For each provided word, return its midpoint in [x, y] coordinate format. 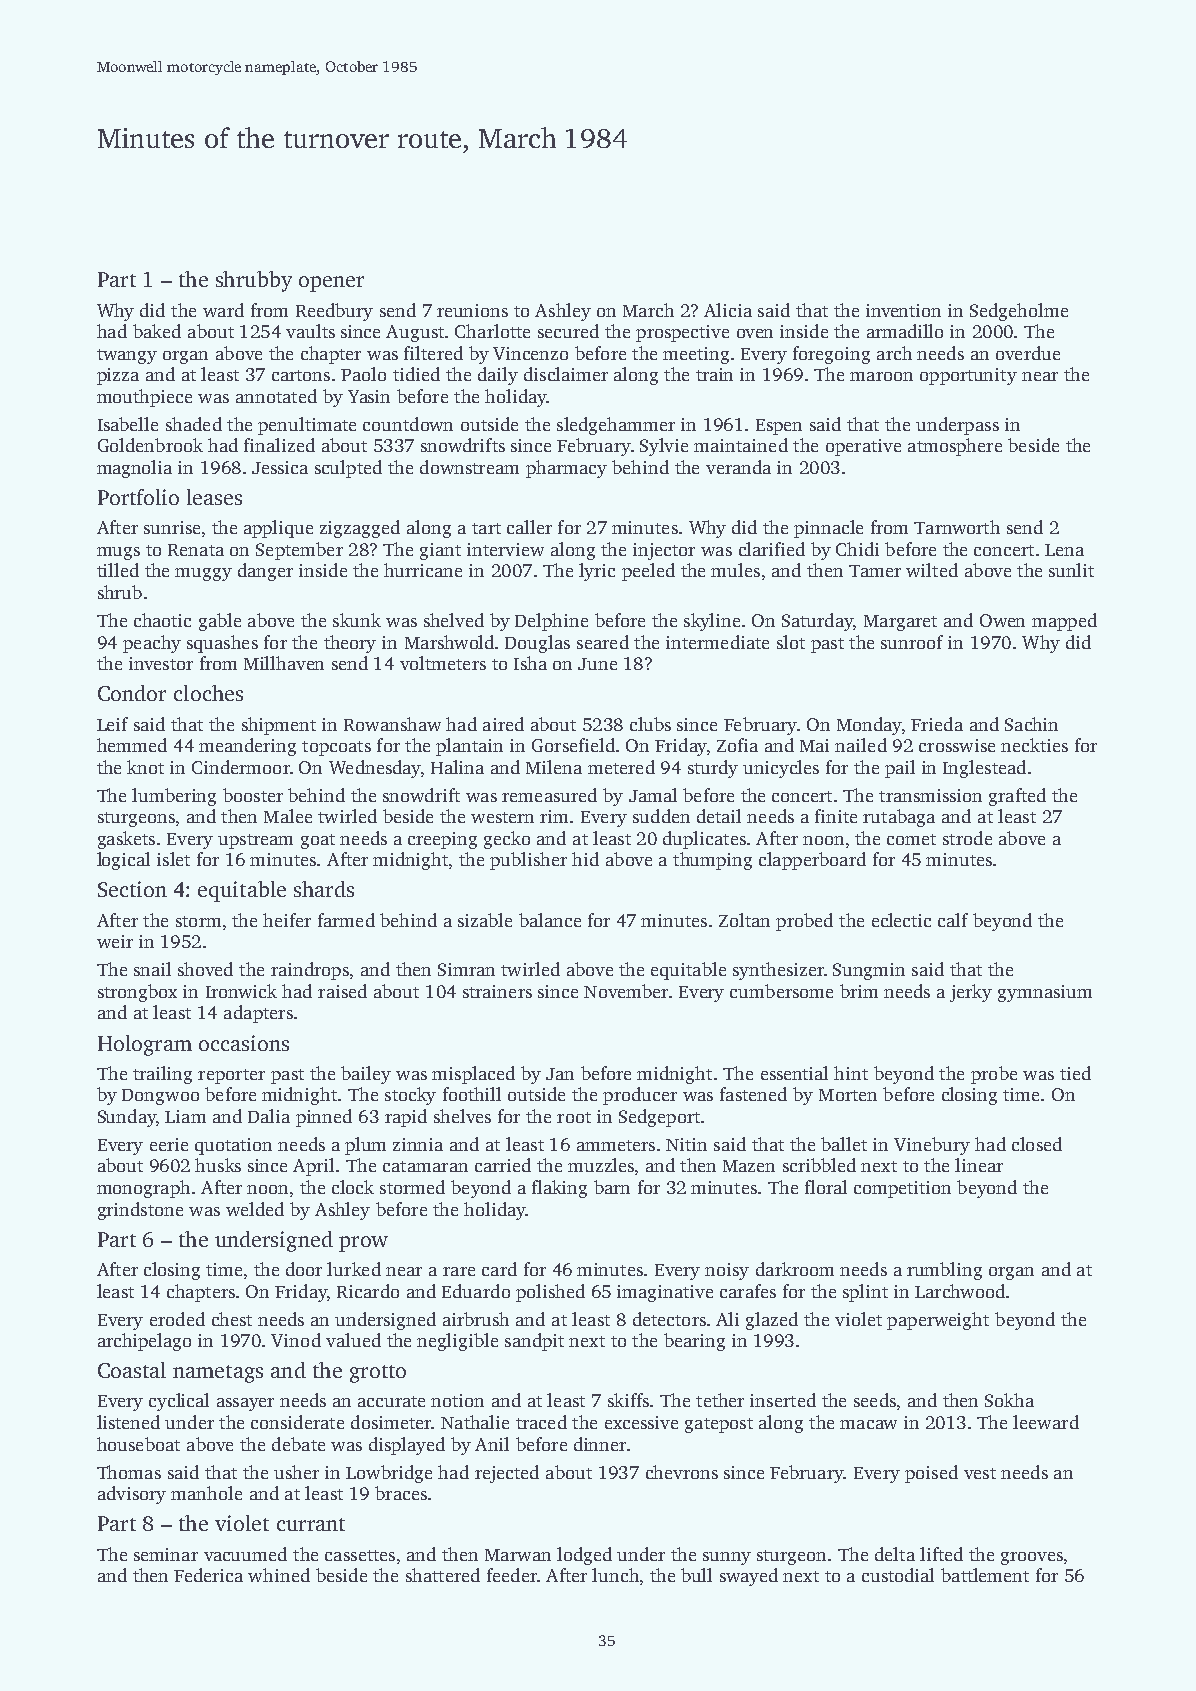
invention [903, 310]
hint [851, 1073]
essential [794, 1073]
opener [331, 284]
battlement [985, 1575]
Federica [208, 1575]
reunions [472, 310]
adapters [258, 1014]
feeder [512, 1575]
